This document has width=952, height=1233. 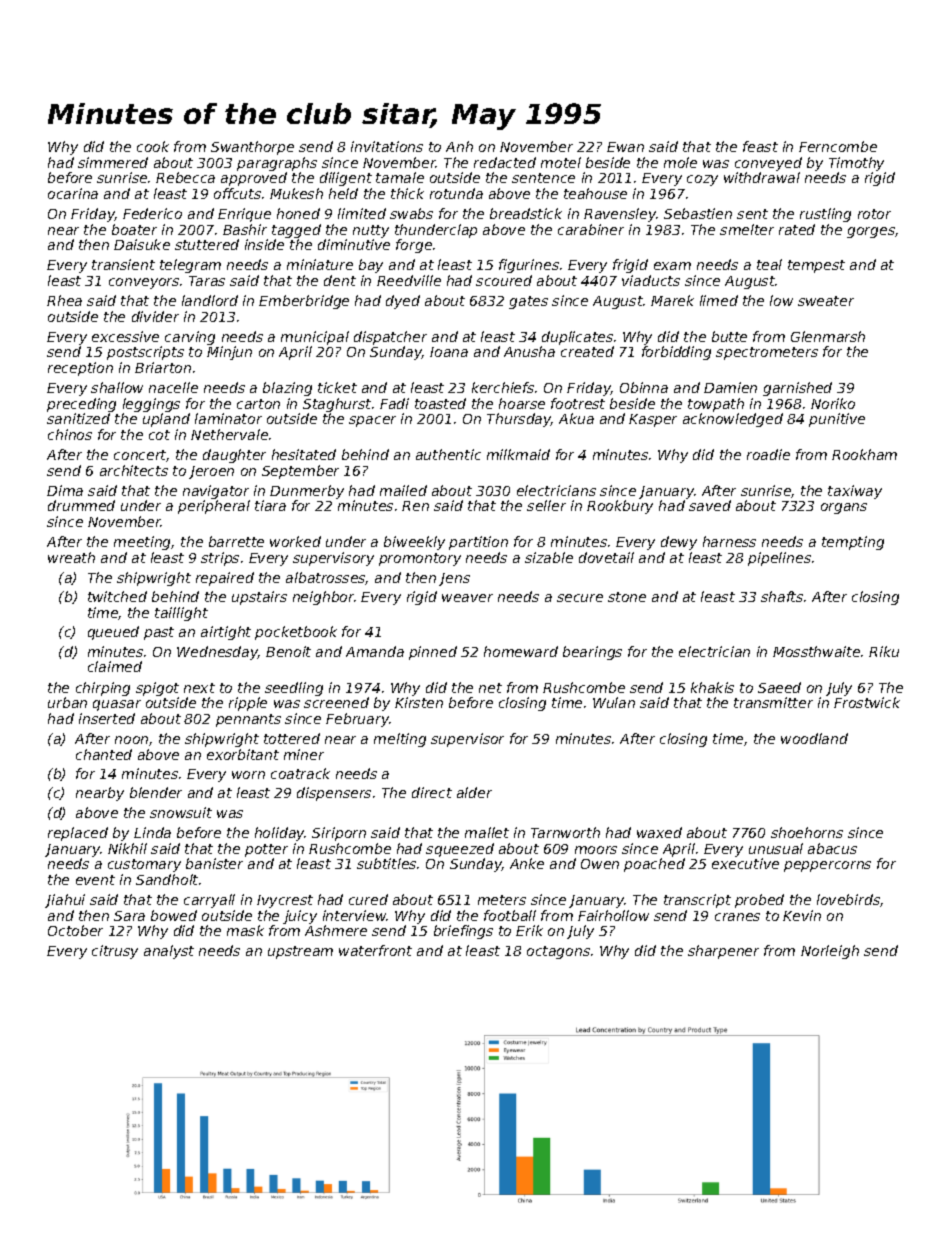 What do you see at coordinates (64, 300) in the document?
I see `Rhea` at bounding box center [64, 300].
